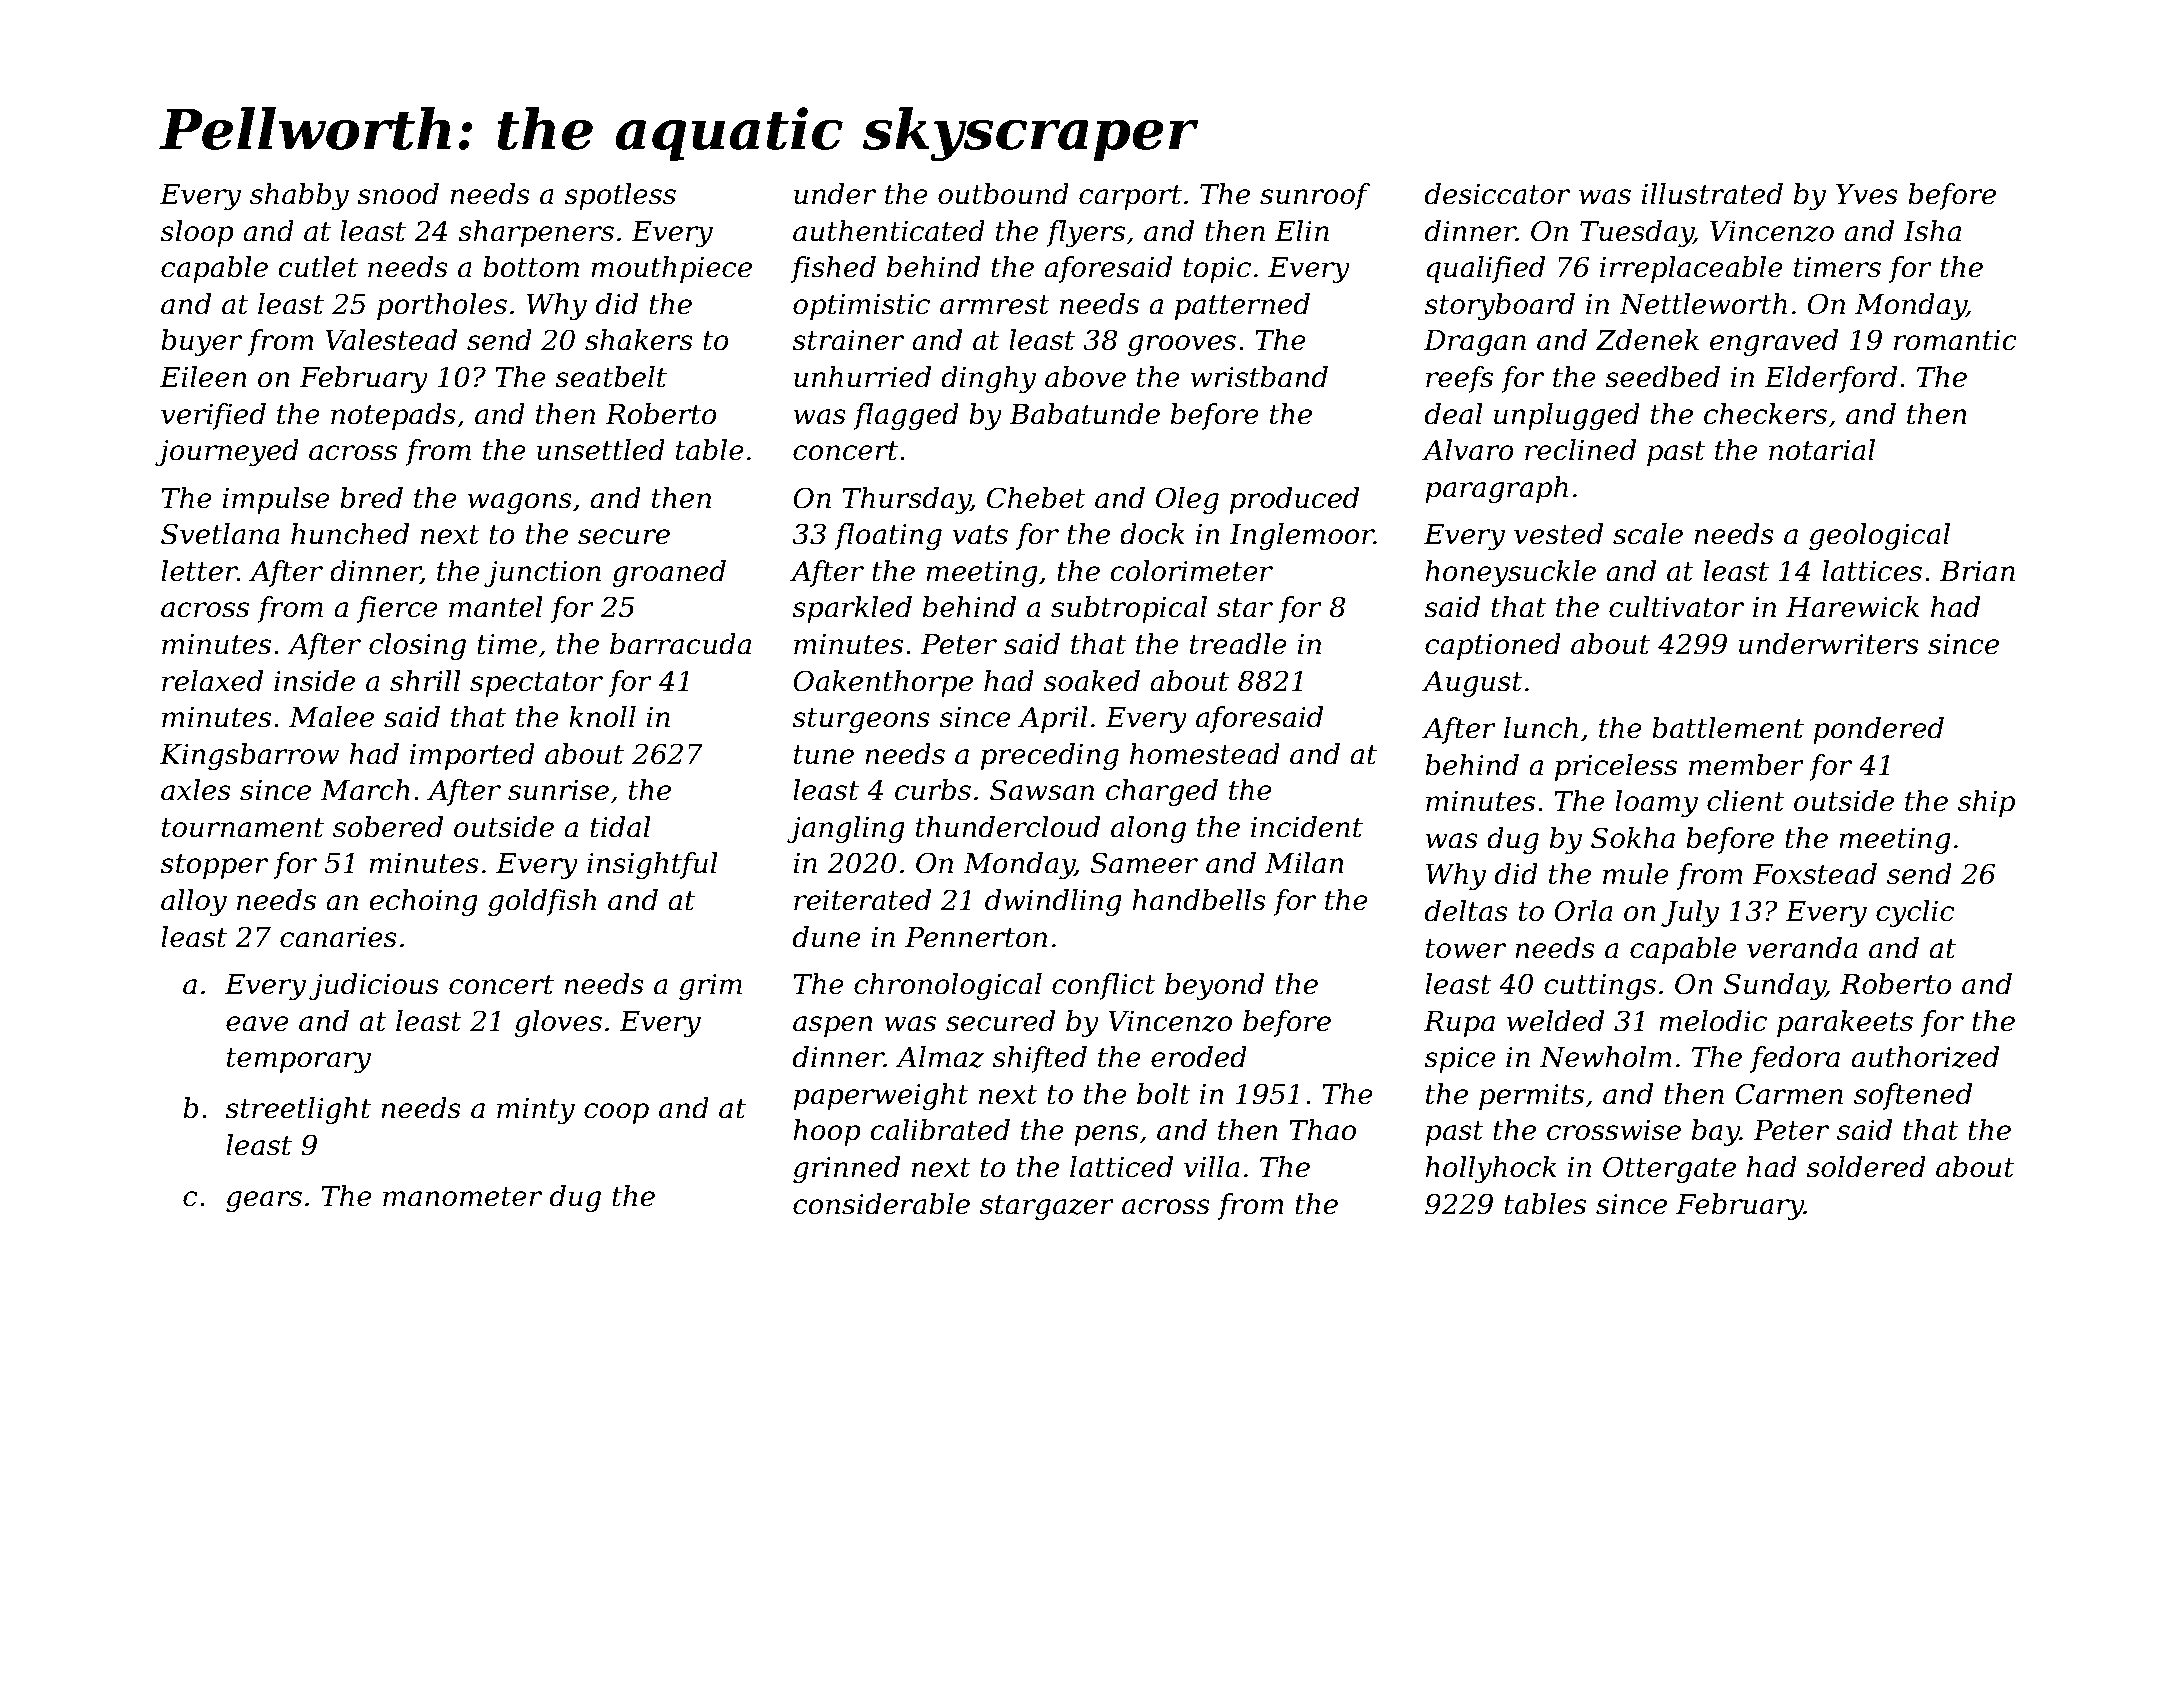 The image size is (2178, 1683). What do you see at coordinates (881, 1204) in the page?
I see `considerable` at bounding box center [881, 1204].
